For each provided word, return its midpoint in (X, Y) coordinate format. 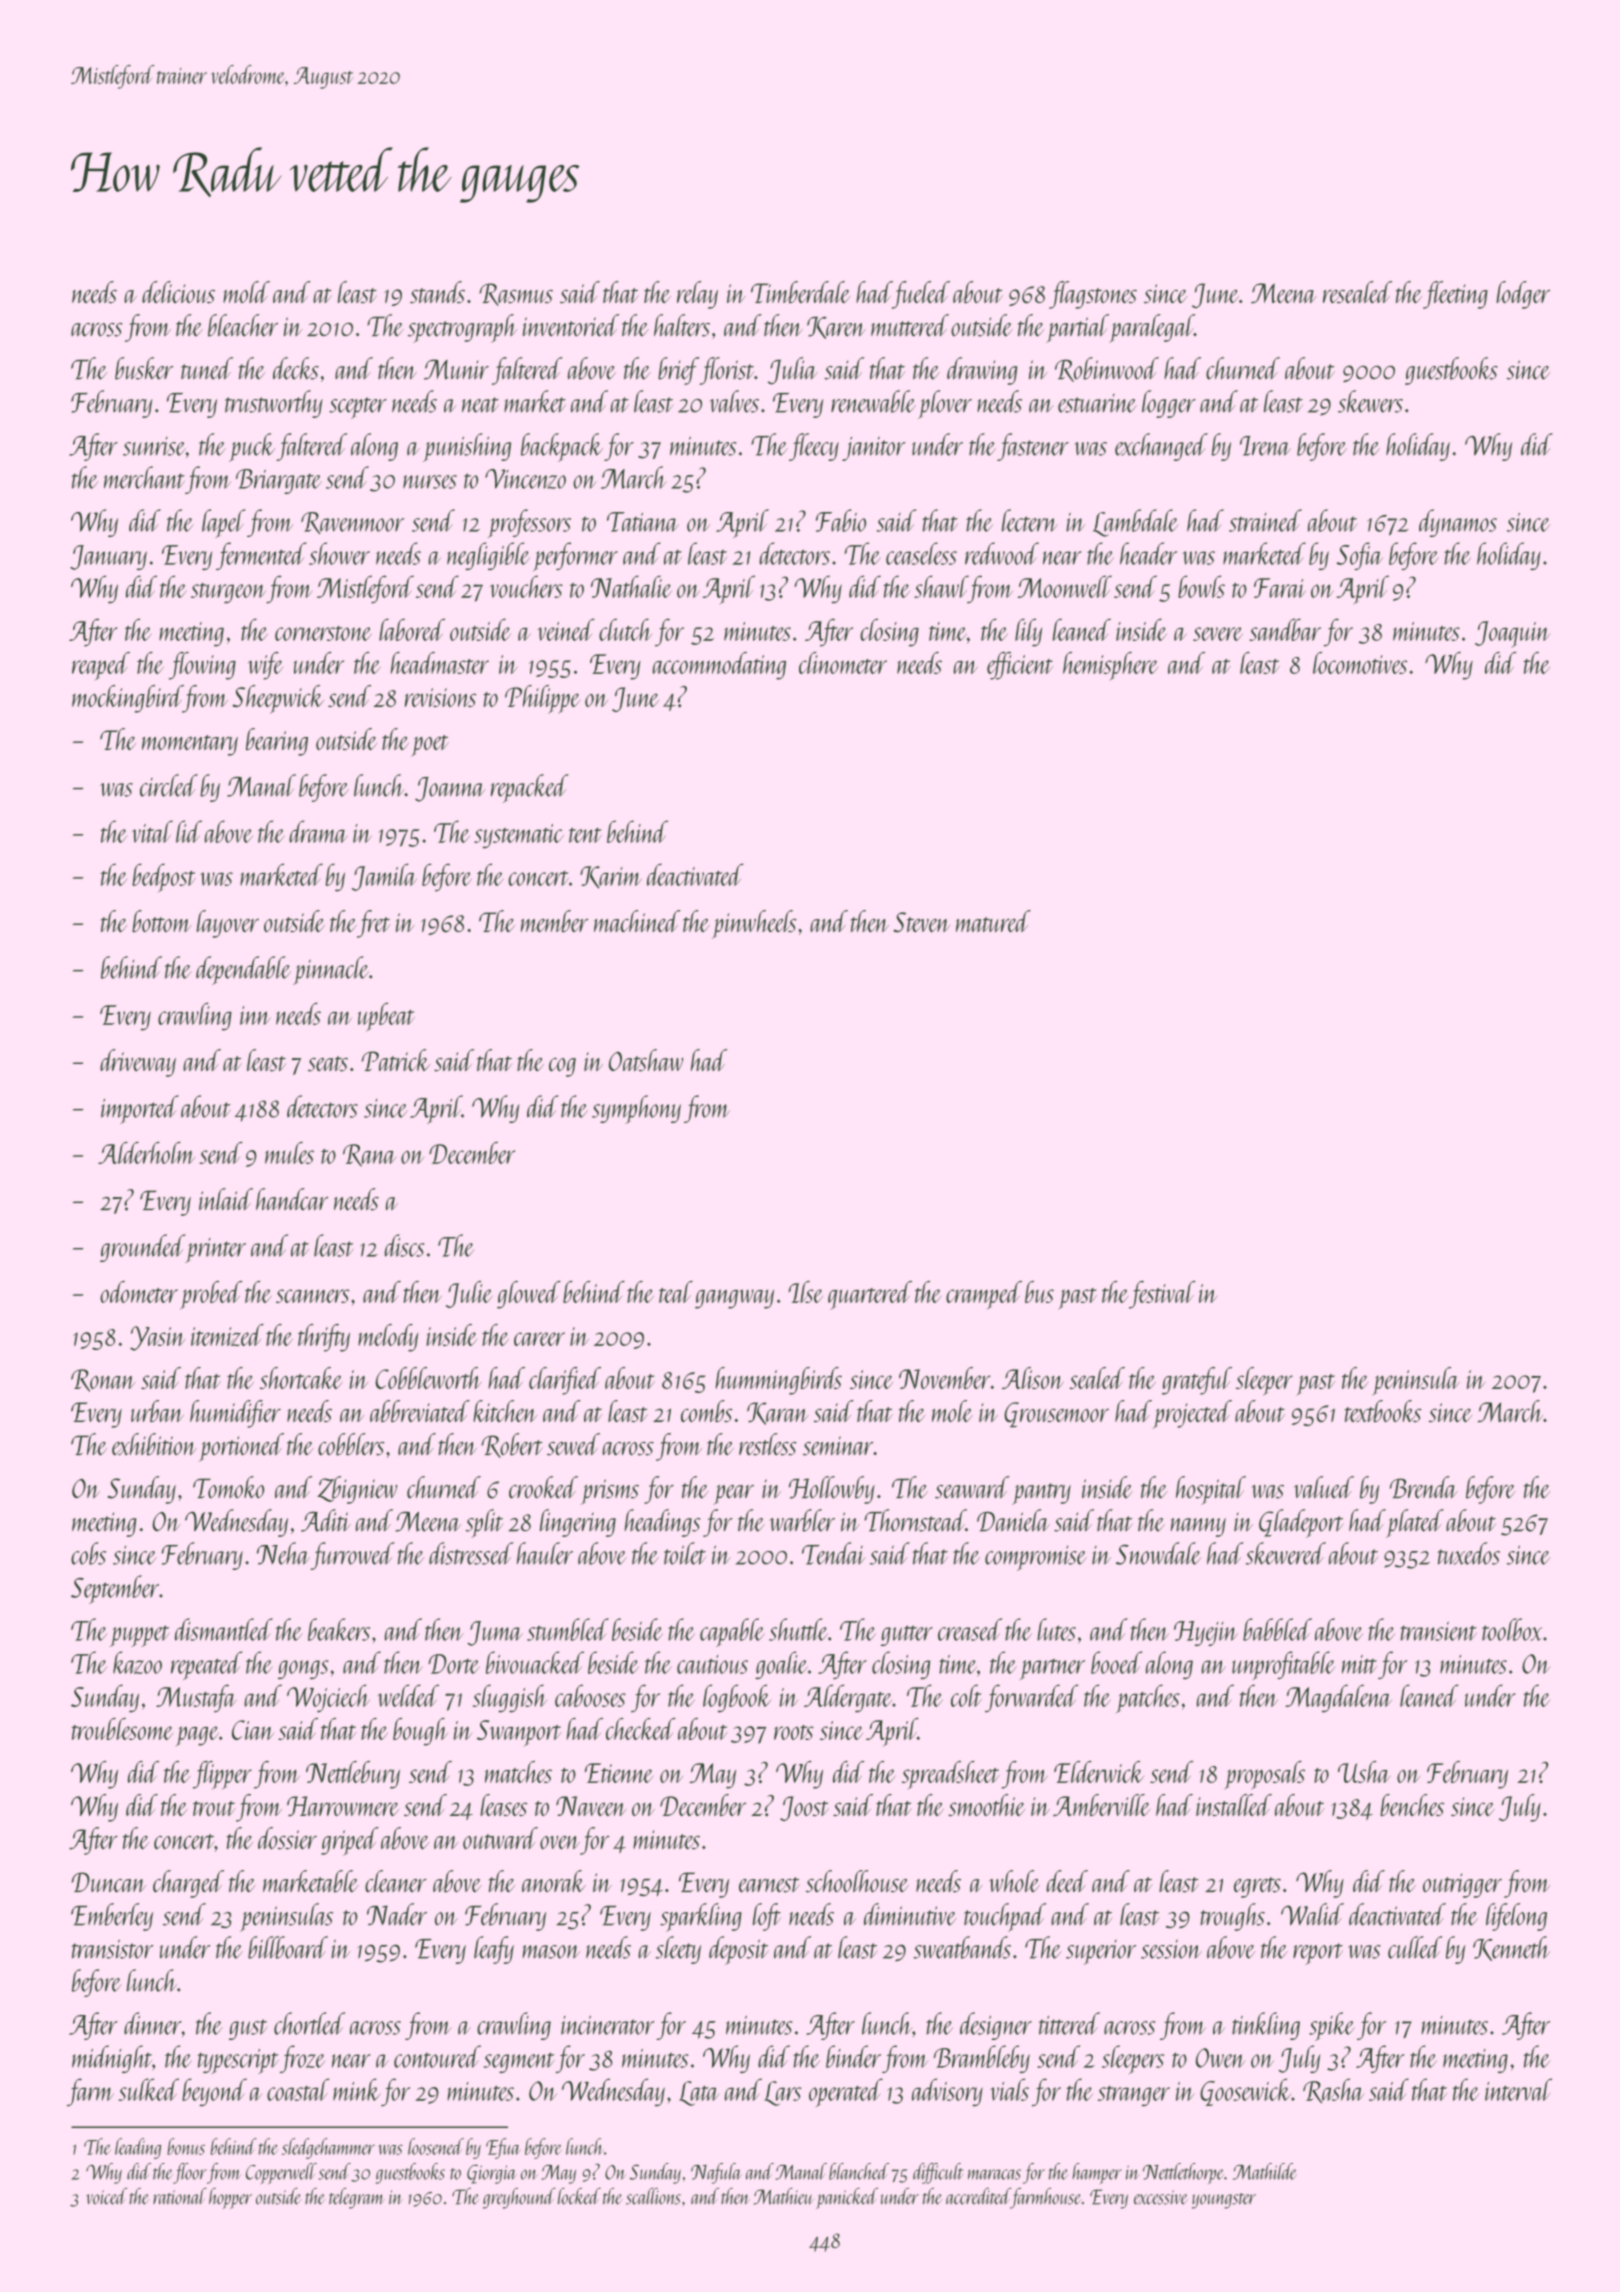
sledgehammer (328, 2148)
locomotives (1360, 663)
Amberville (1101, 1805)
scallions (653, 2196)
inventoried (571, 325)
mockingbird (127, 699)
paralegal (1151, 328)
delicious (178, 292)
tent (585, 835)
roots (794, 1732)
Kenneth (1511, 1948)
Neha (283, 1553)
